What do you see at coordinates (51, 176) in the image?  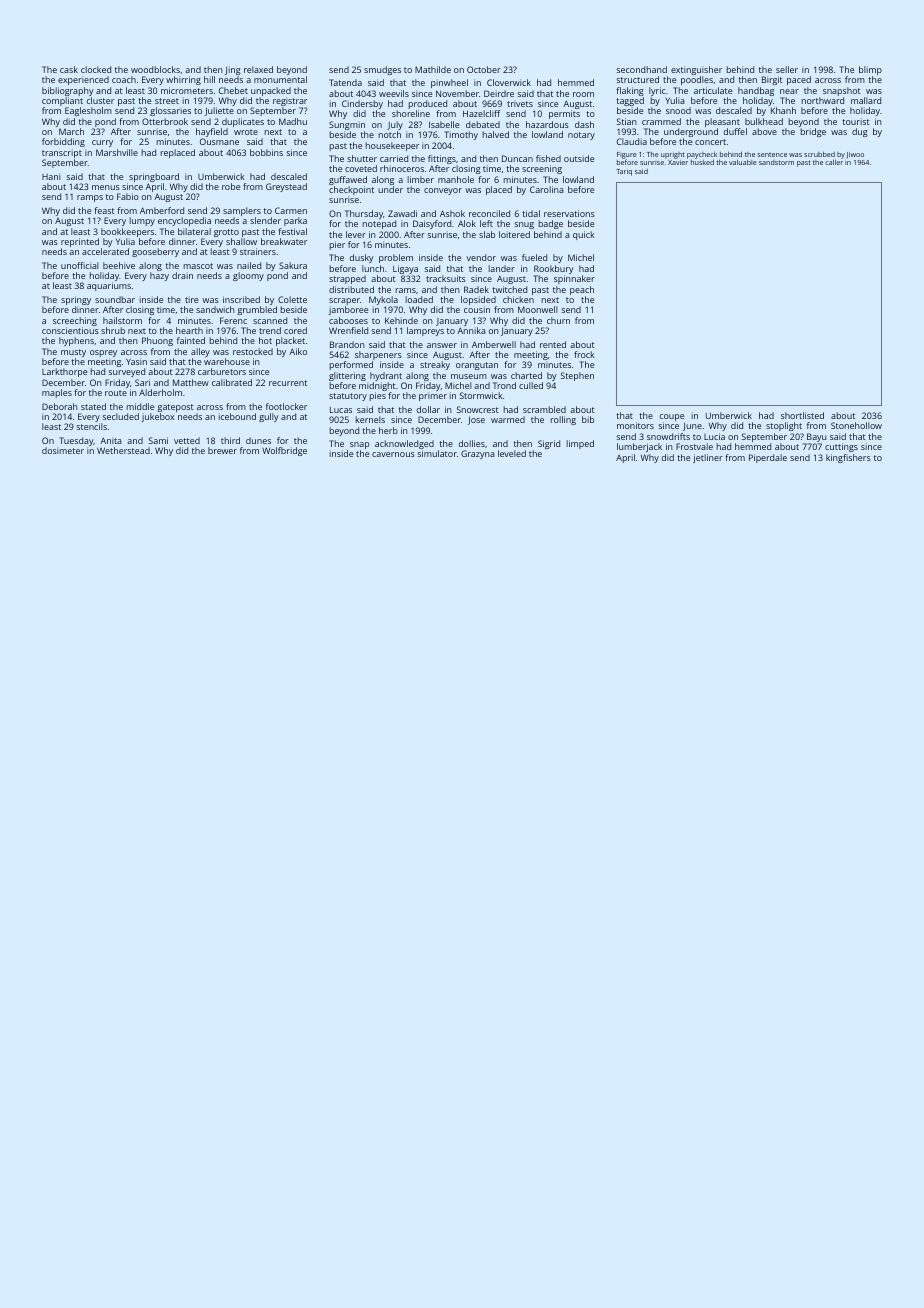 I see `Hani` at bounding box center [51, 176].
